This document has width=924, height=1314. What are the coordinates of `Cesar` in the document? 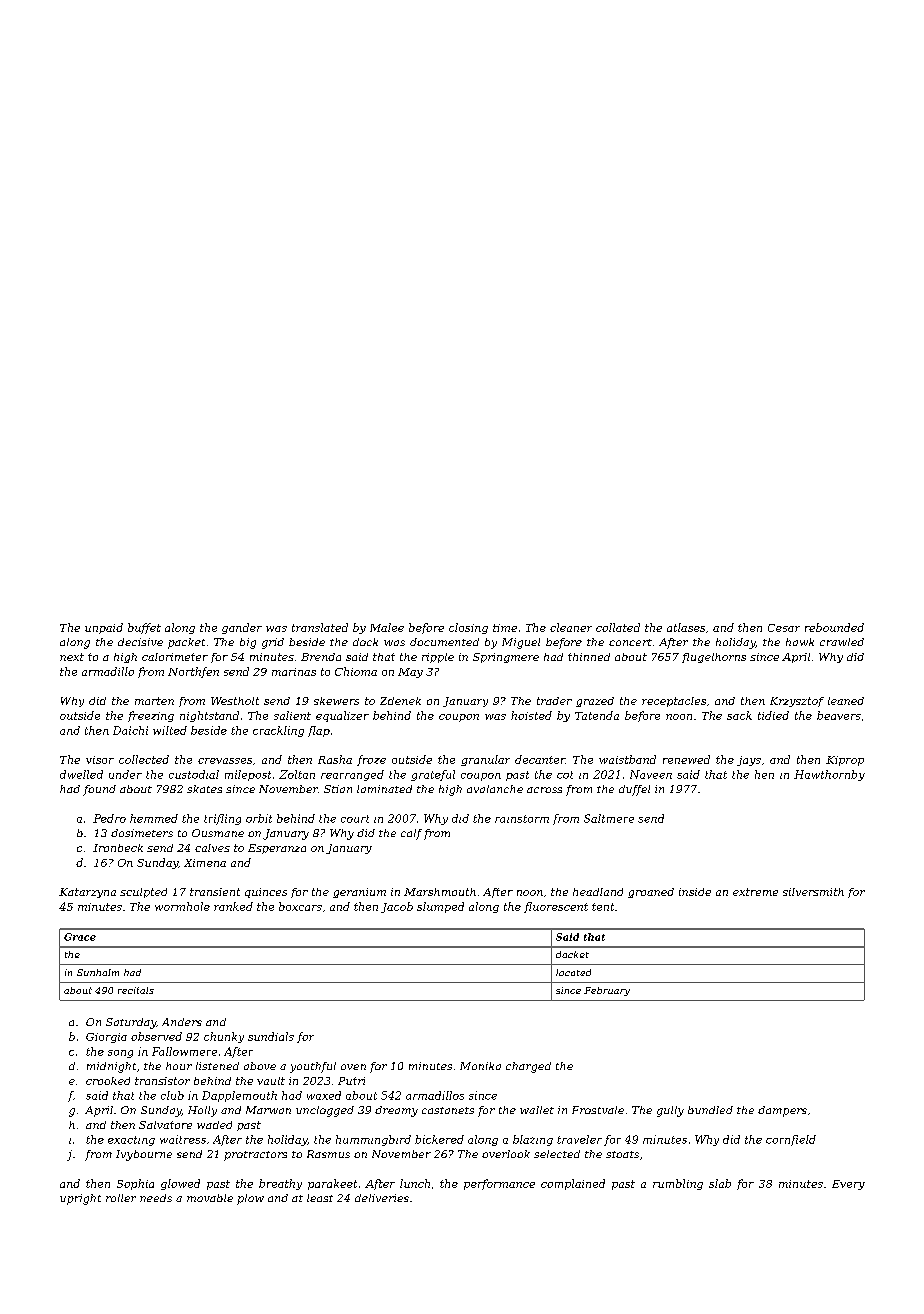 It's located at (784, 628).
